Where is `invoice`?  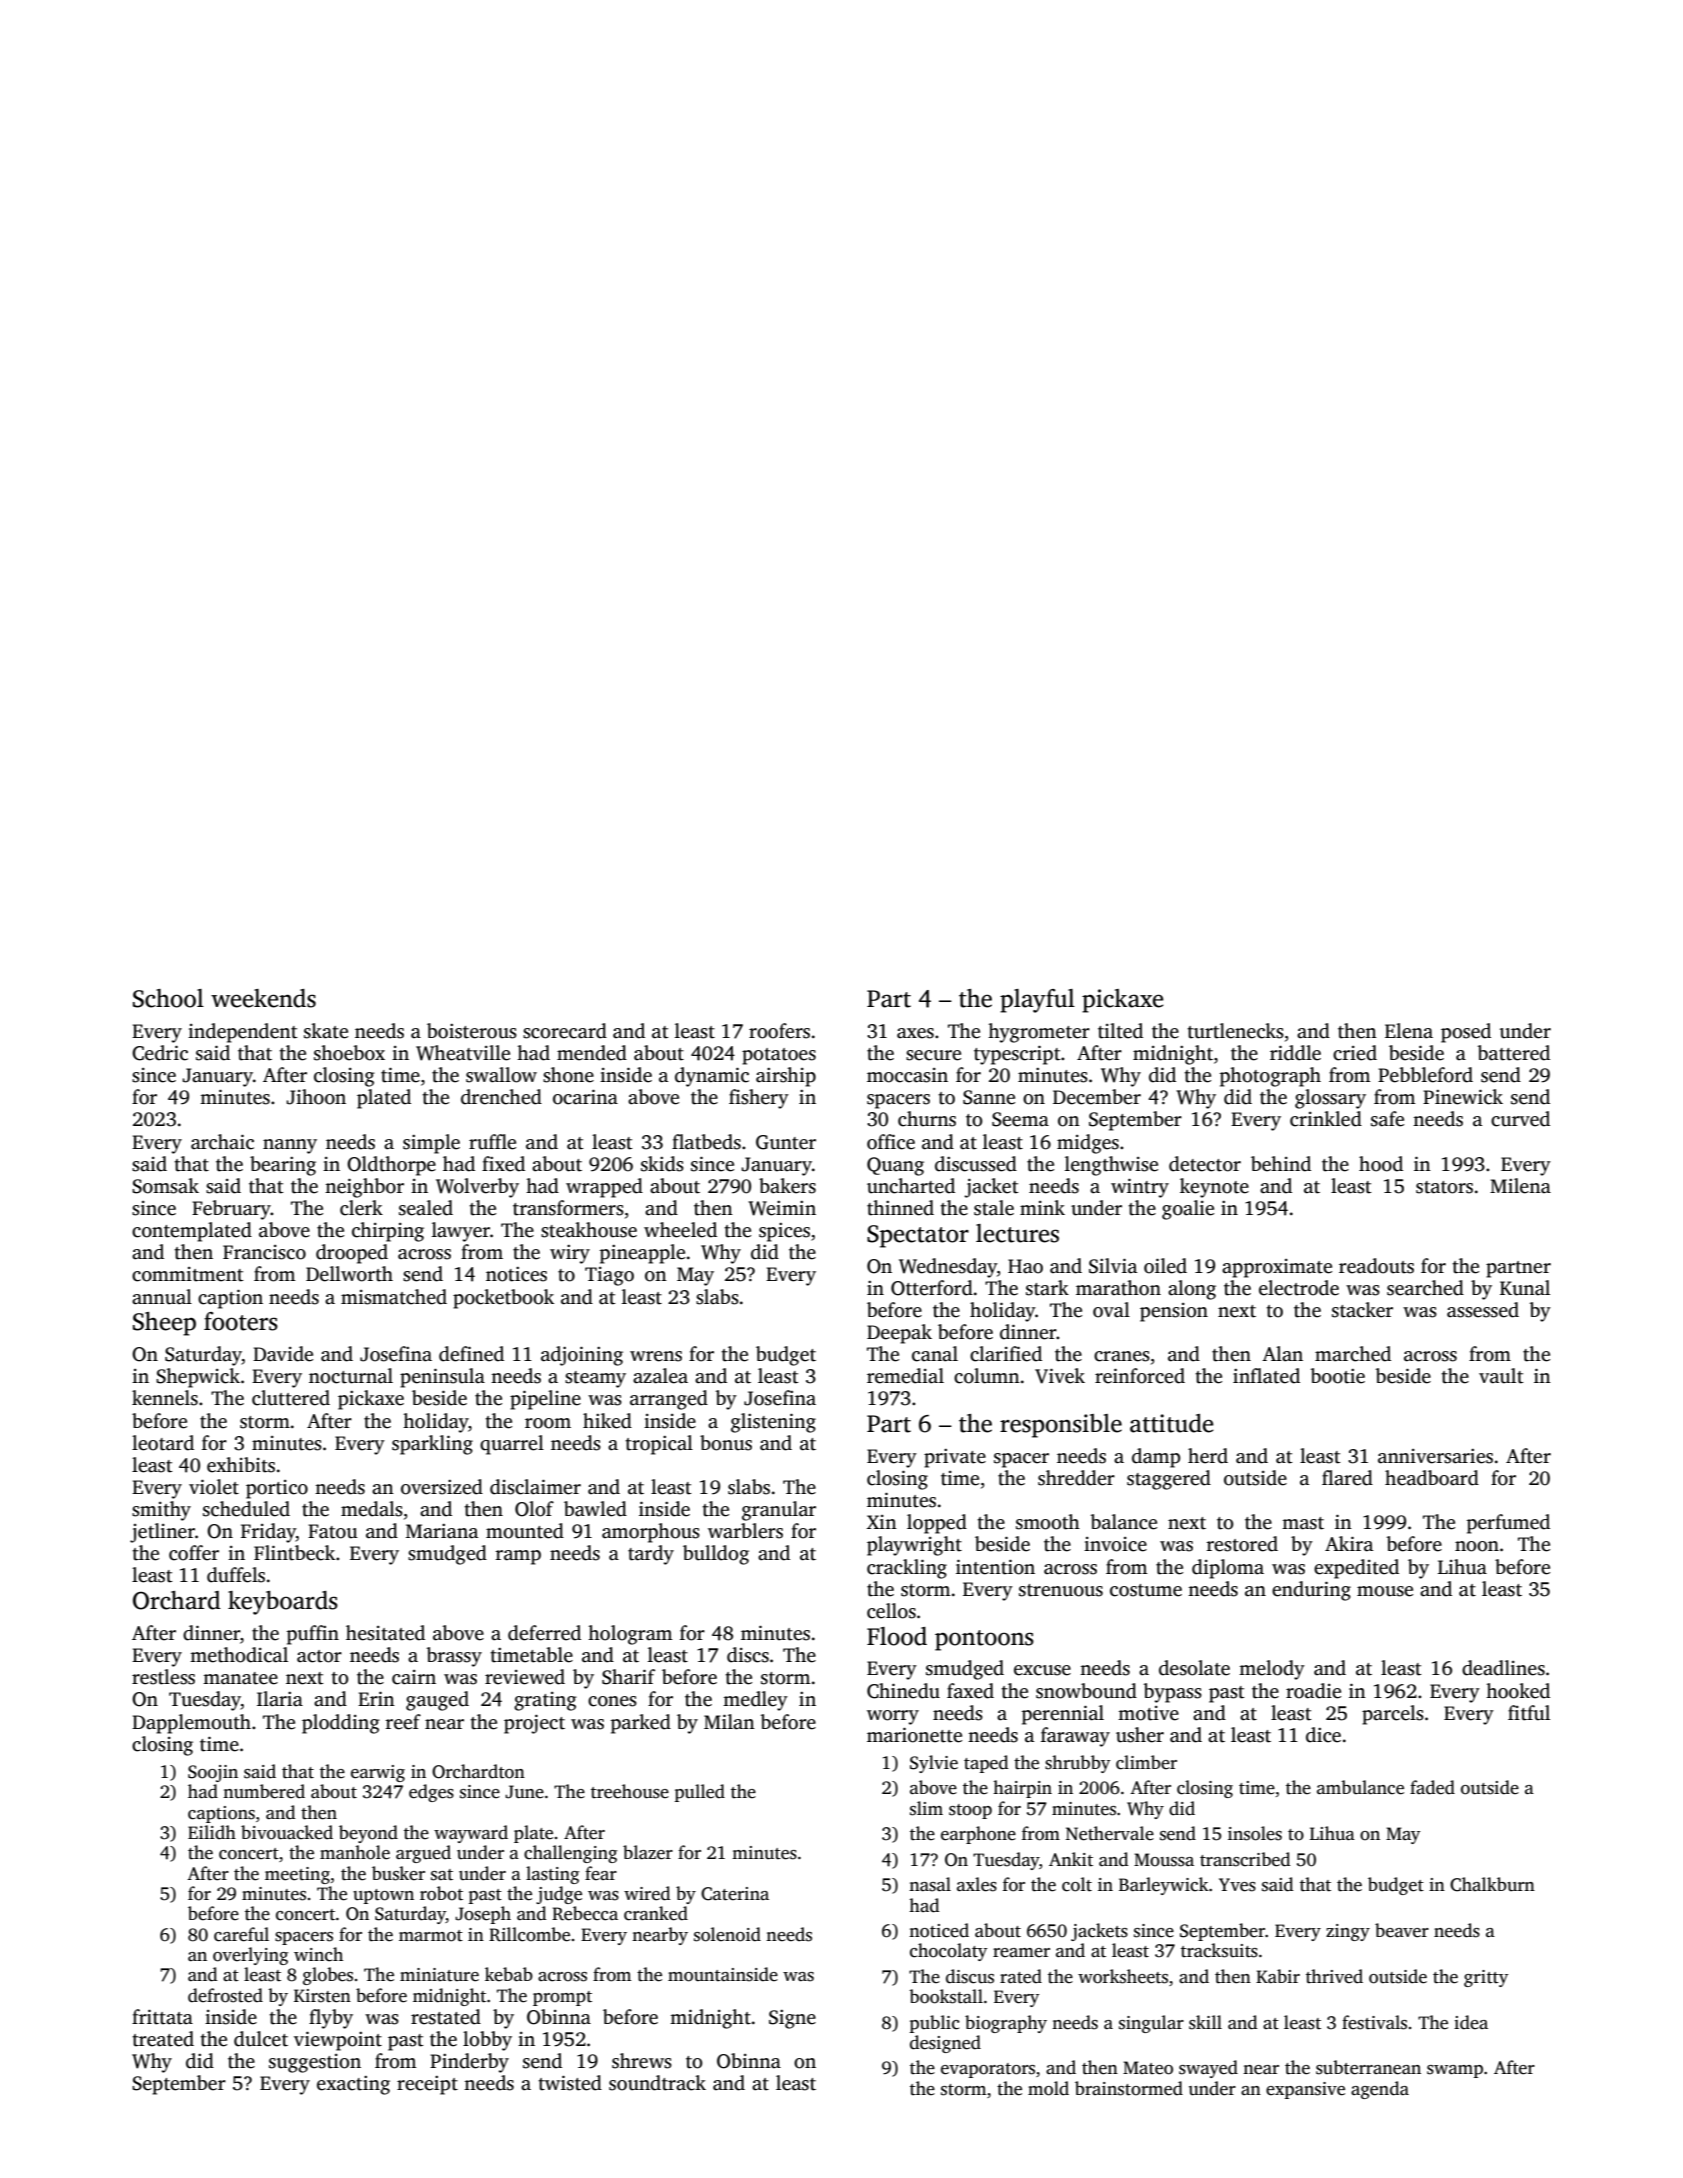
invoice is located at coordinates (1115, 1544).
